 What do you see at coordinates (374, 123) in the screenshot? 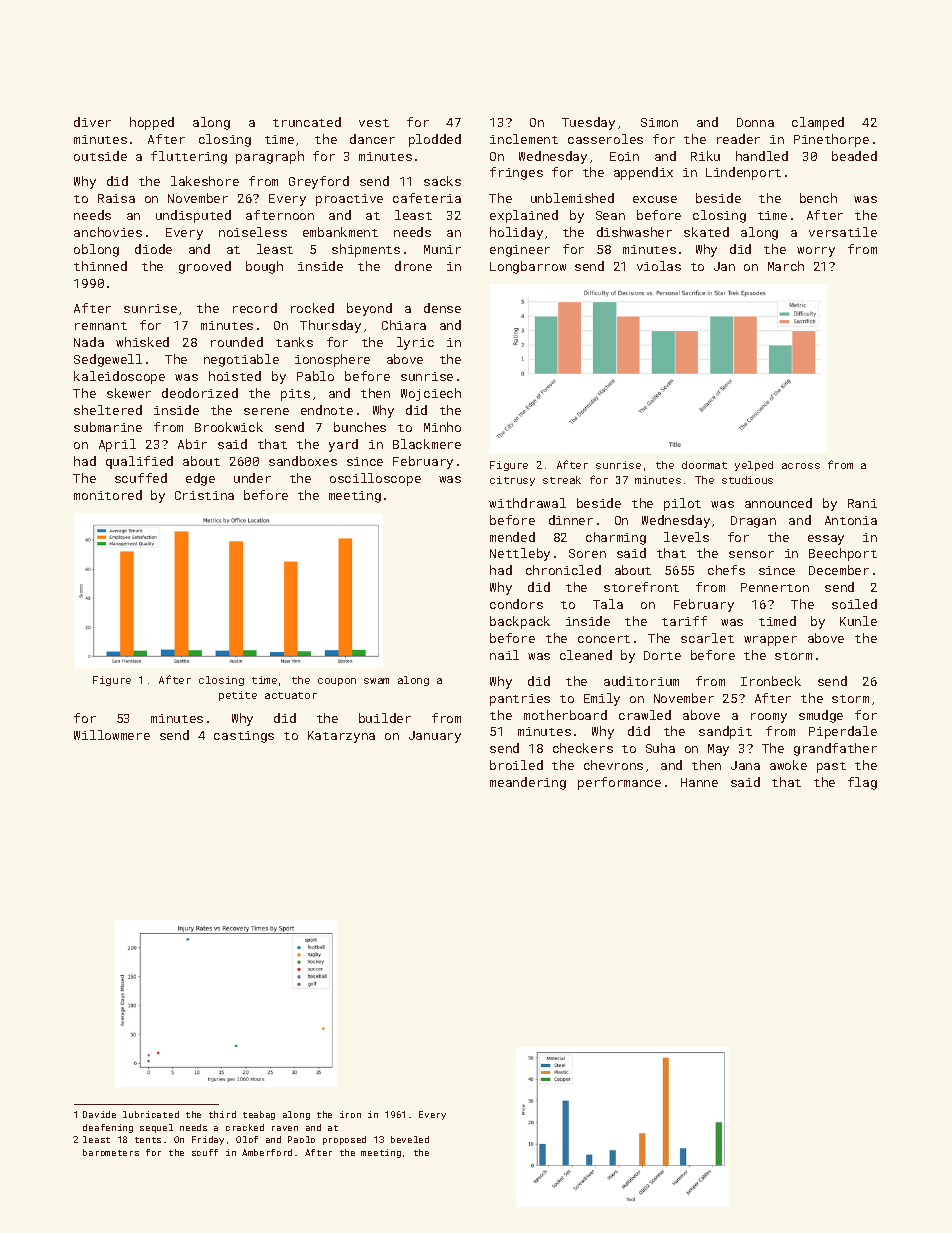
I see `vest` at bounding box center [374, 123].
